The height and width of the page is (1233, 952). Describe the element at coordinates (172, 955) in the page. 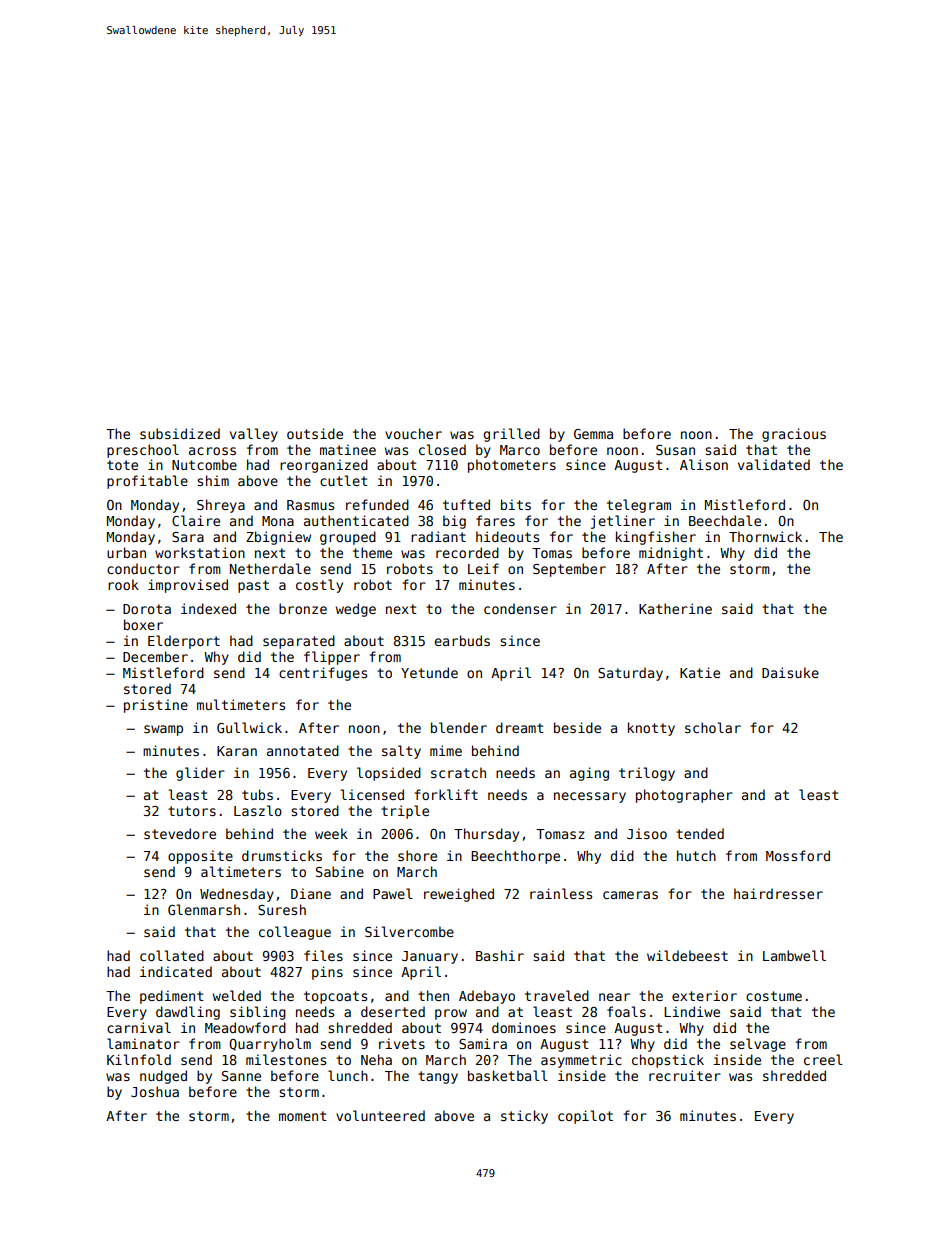

I see `collated` at that location.
